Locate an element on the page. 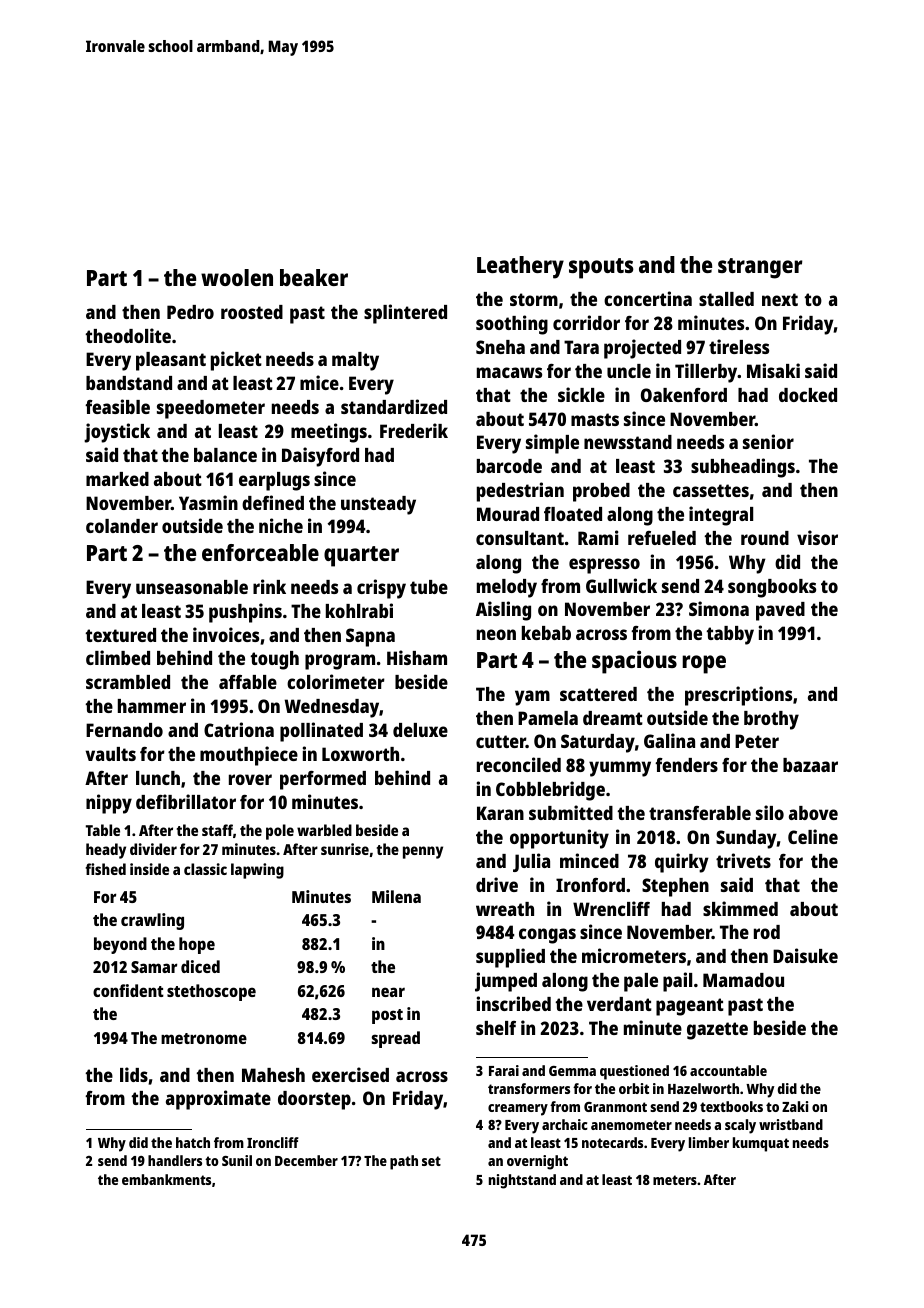 The width and height of the document is (924, 1308). colander is located at coordinates (122, 526).
